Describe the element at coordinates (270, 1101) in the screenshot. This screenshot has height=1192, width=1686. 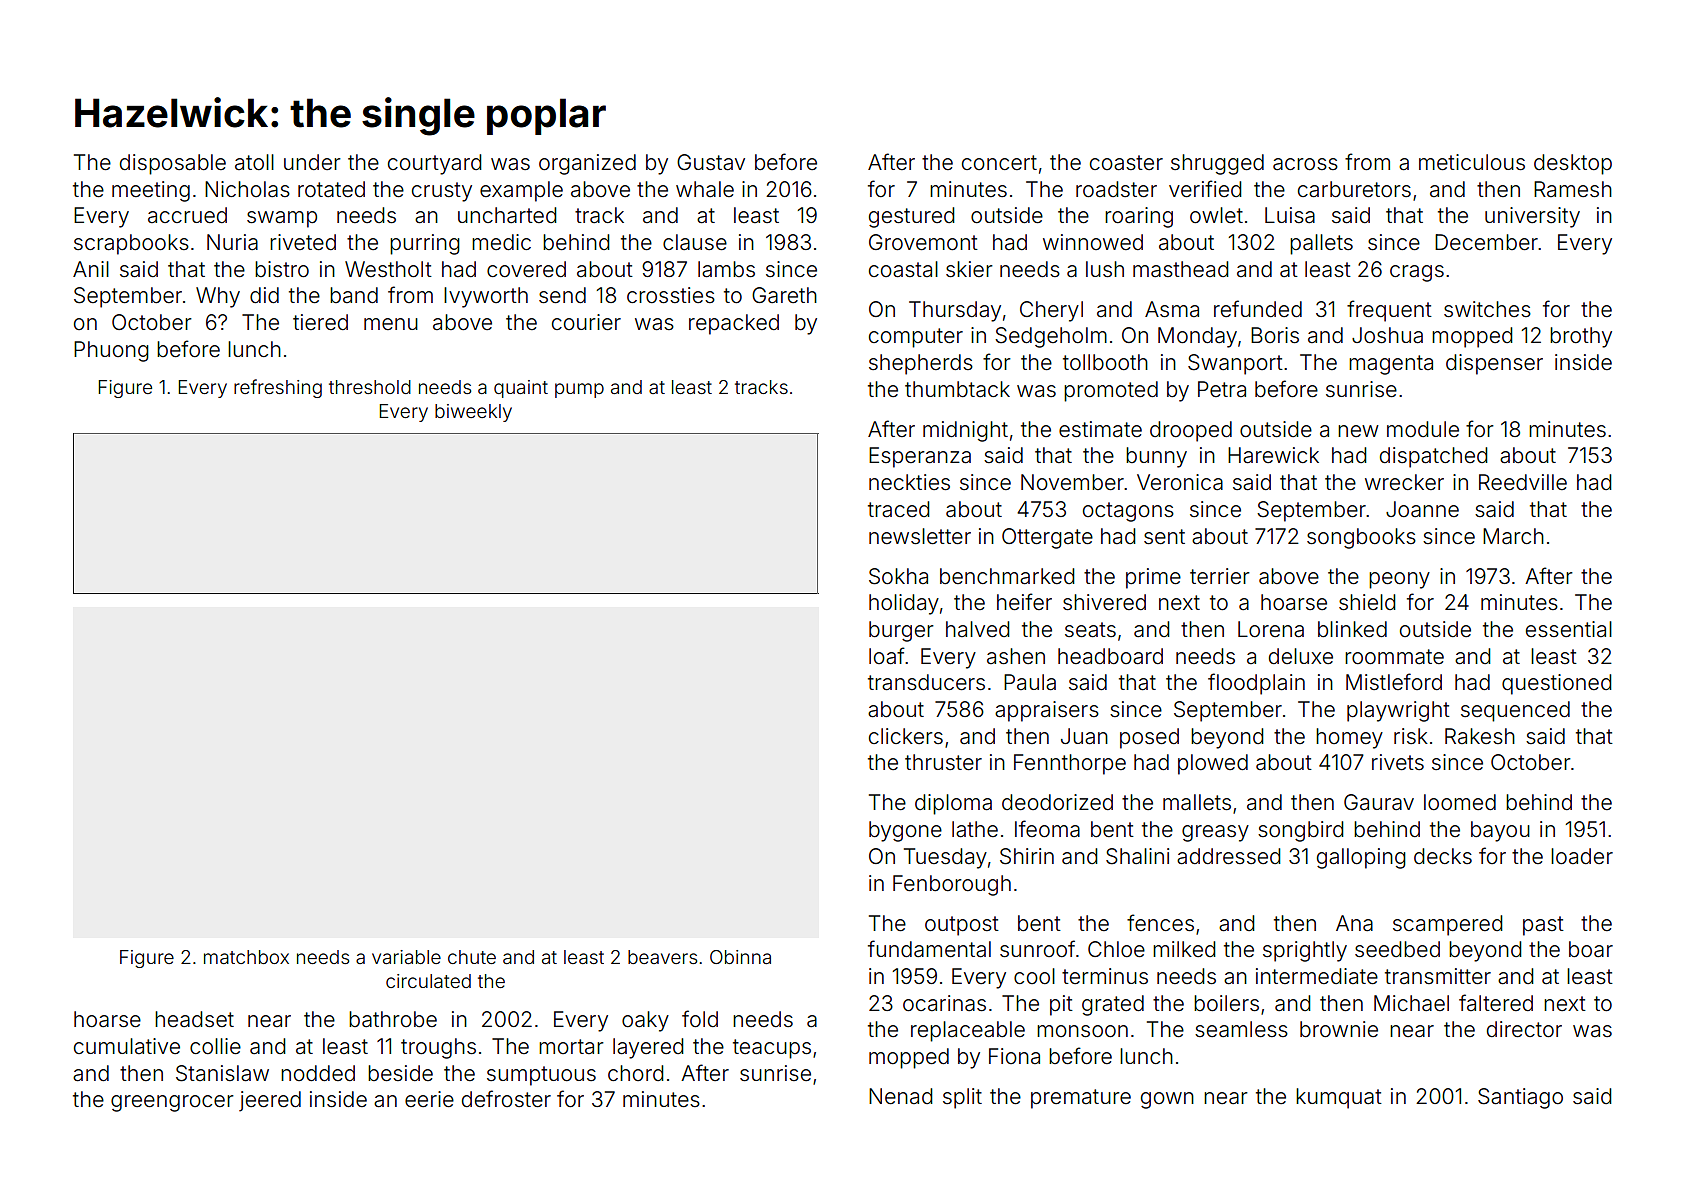
I see `jeered` at that location.
